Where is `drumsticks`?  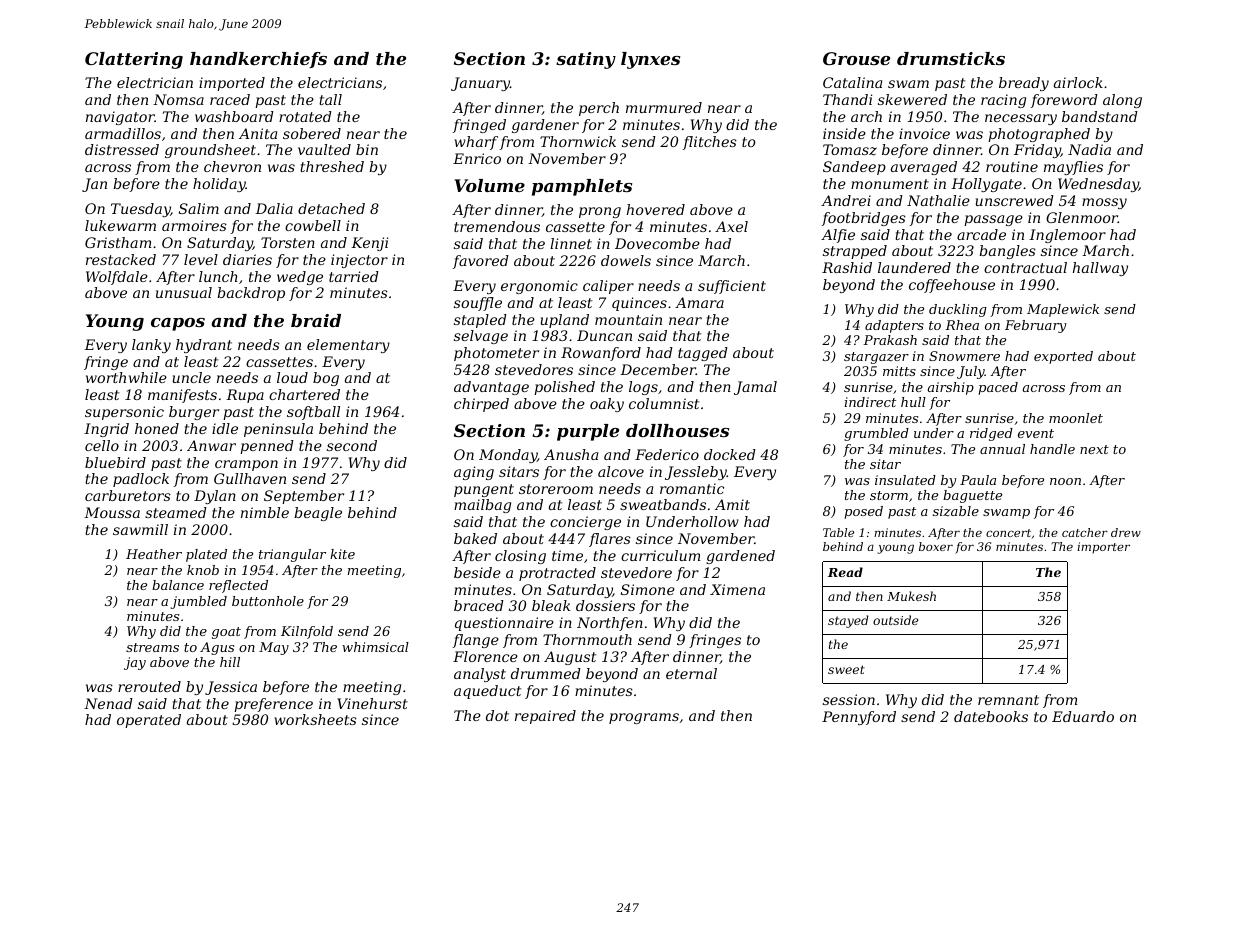
drumsticks is located at coordinates (951, 58).
